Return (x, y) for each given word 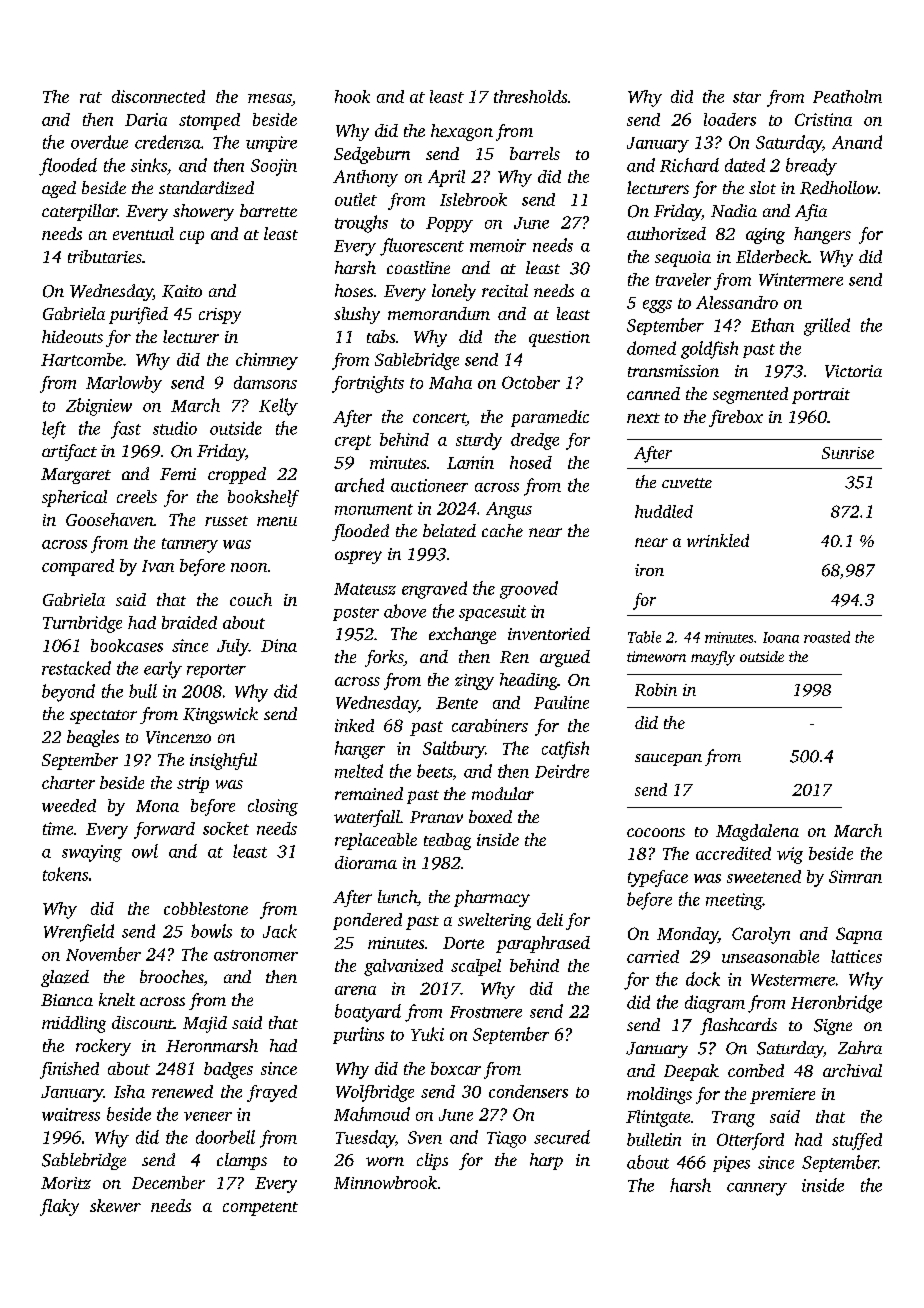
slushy (357, 315)
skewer (115, 1205)
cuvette (687, 483)
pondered (367, 921)
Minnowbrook (385, 1182)
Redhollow (839, 188)
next (643, 418)
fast (126, 430)
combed (756, 1070)
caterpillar (79, 212)
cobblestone (206, 908)
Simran (855, 876)
